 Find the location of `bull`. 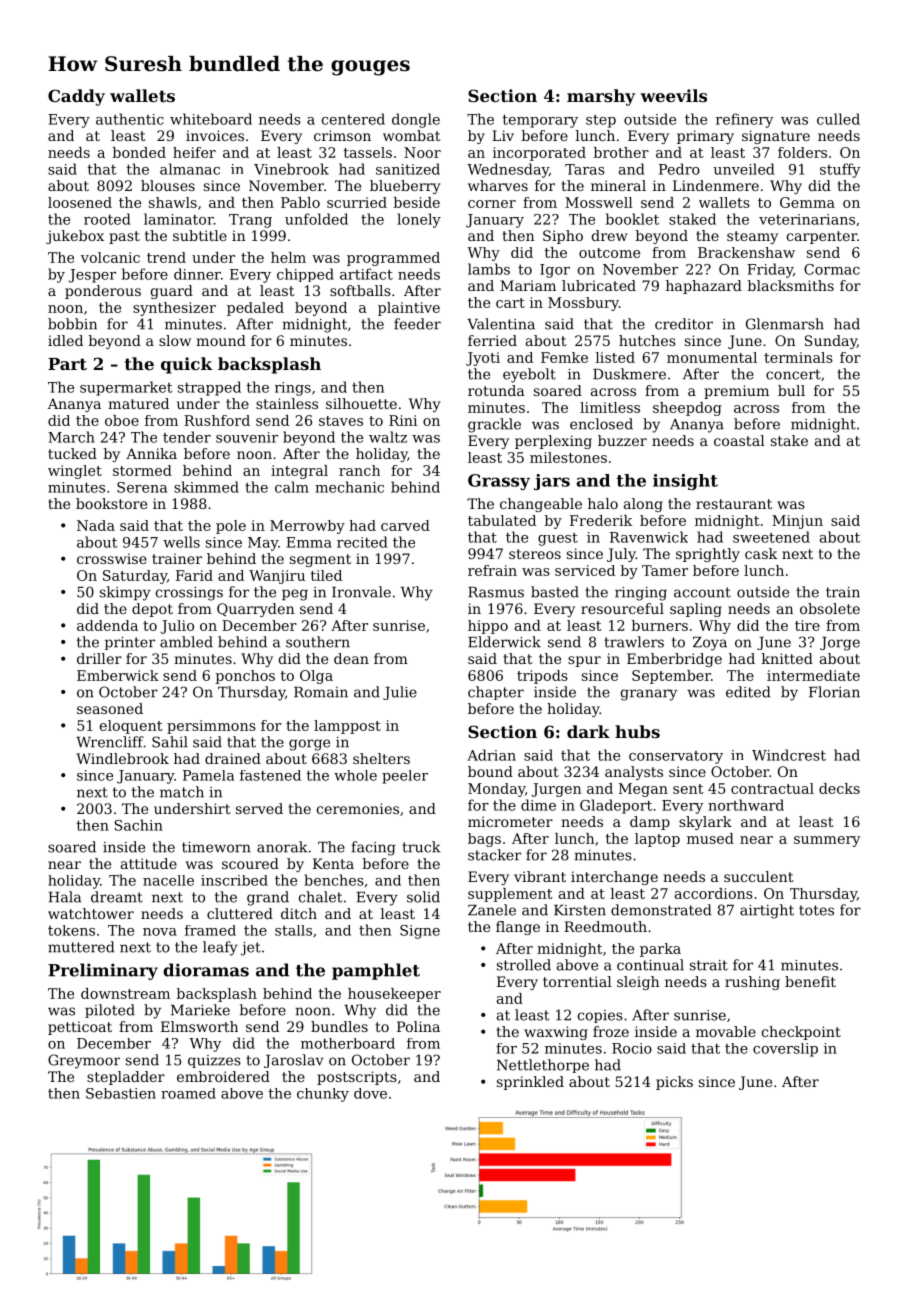

bull is located at coordinates (791, 390).
